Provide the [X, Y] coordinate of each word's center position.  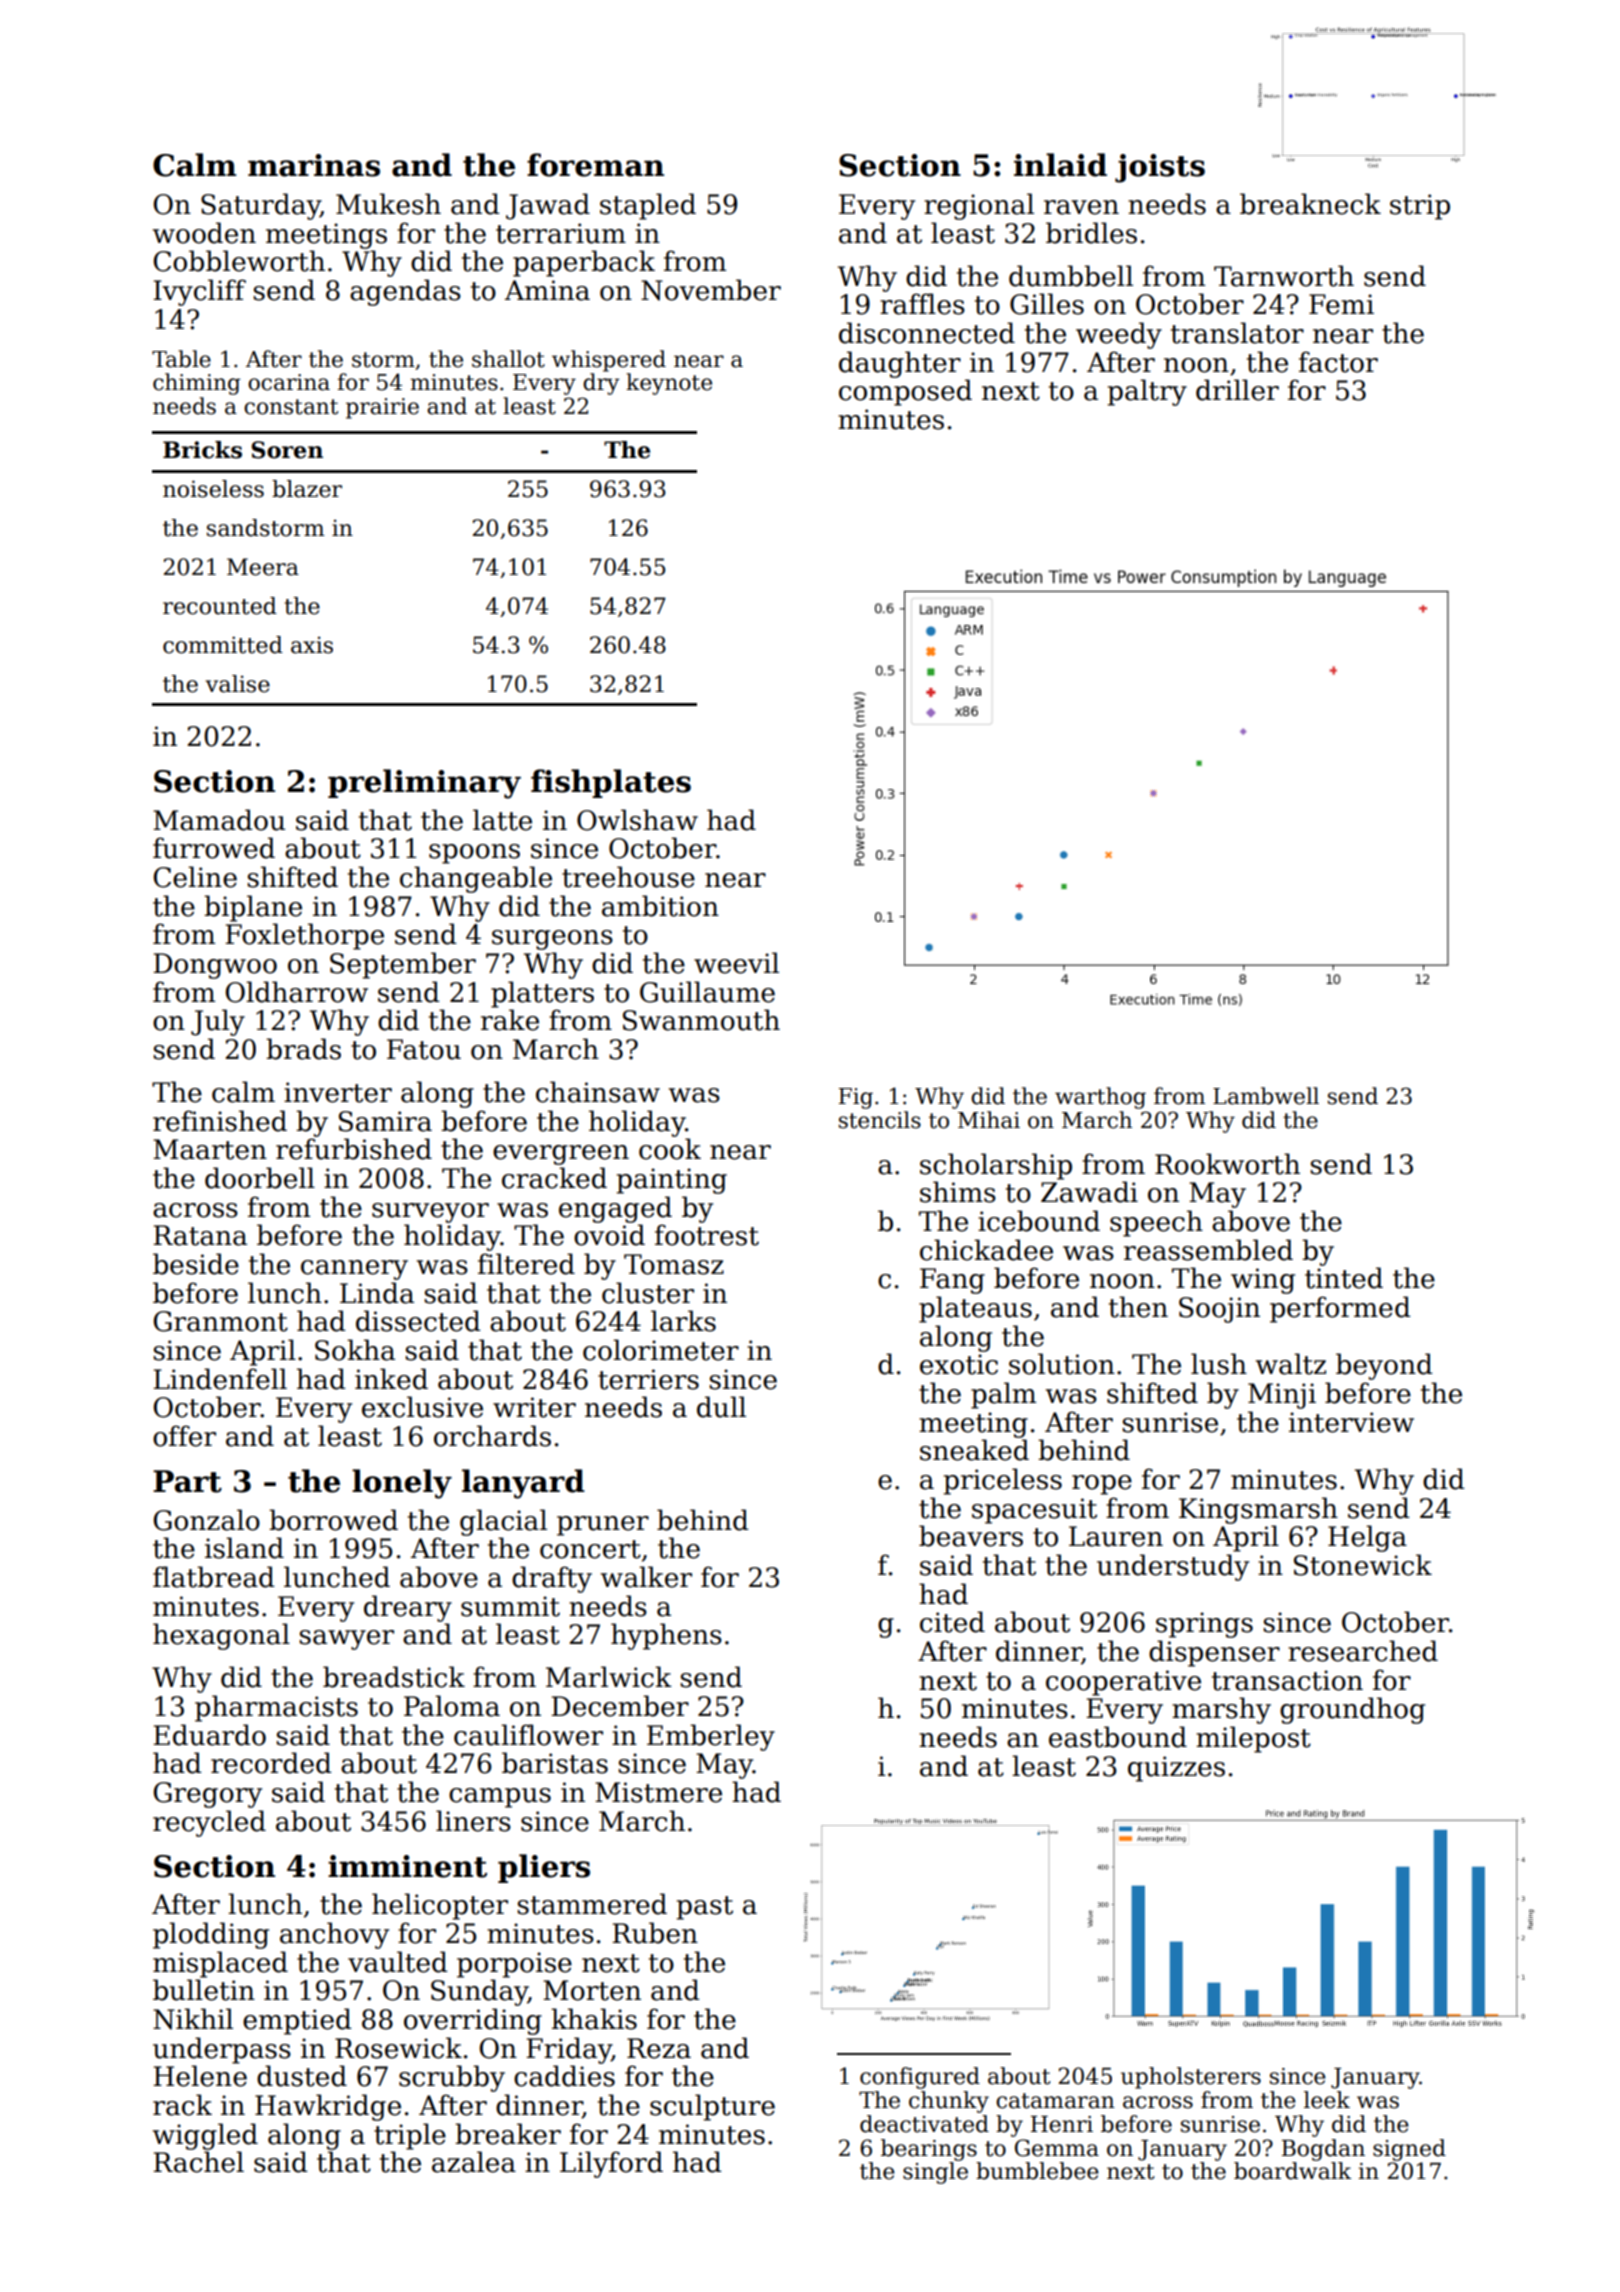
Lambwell [1266, 1096]
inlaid [1060, 165]
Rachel [198, 2162]
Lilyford [611, 2164]
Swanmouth [701, 1020]
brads [303, 1049]
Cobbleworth [239, 261]
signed [1409, 2150]
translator [1237, 333]
